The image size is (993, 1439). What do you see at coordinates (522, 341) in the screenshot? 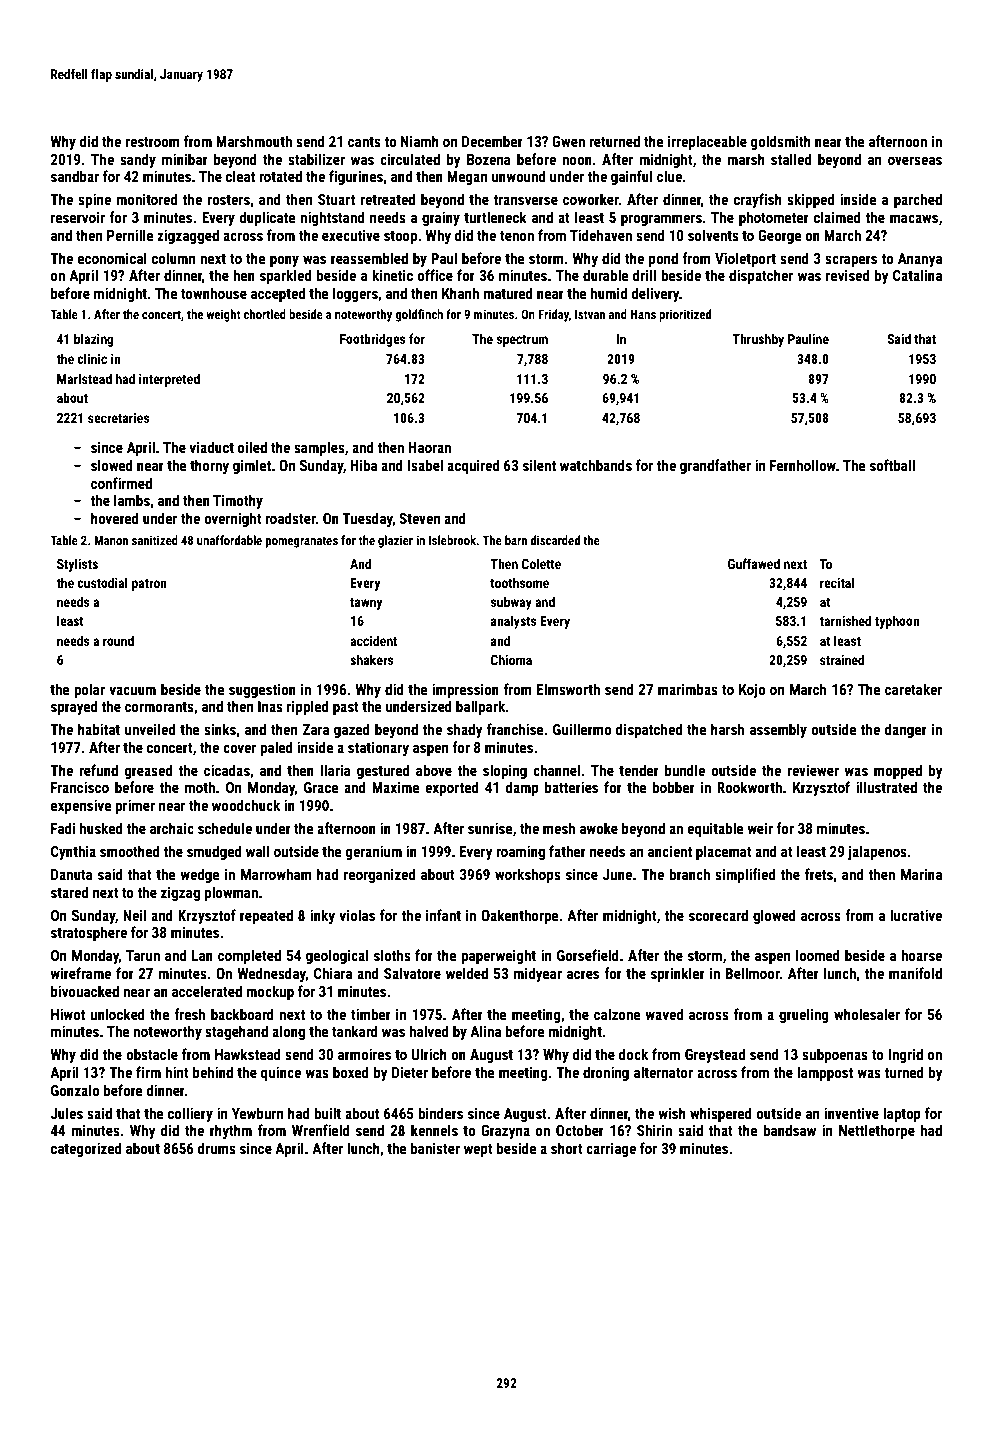
I see `spectrum` at bounding box center [522, 341].
